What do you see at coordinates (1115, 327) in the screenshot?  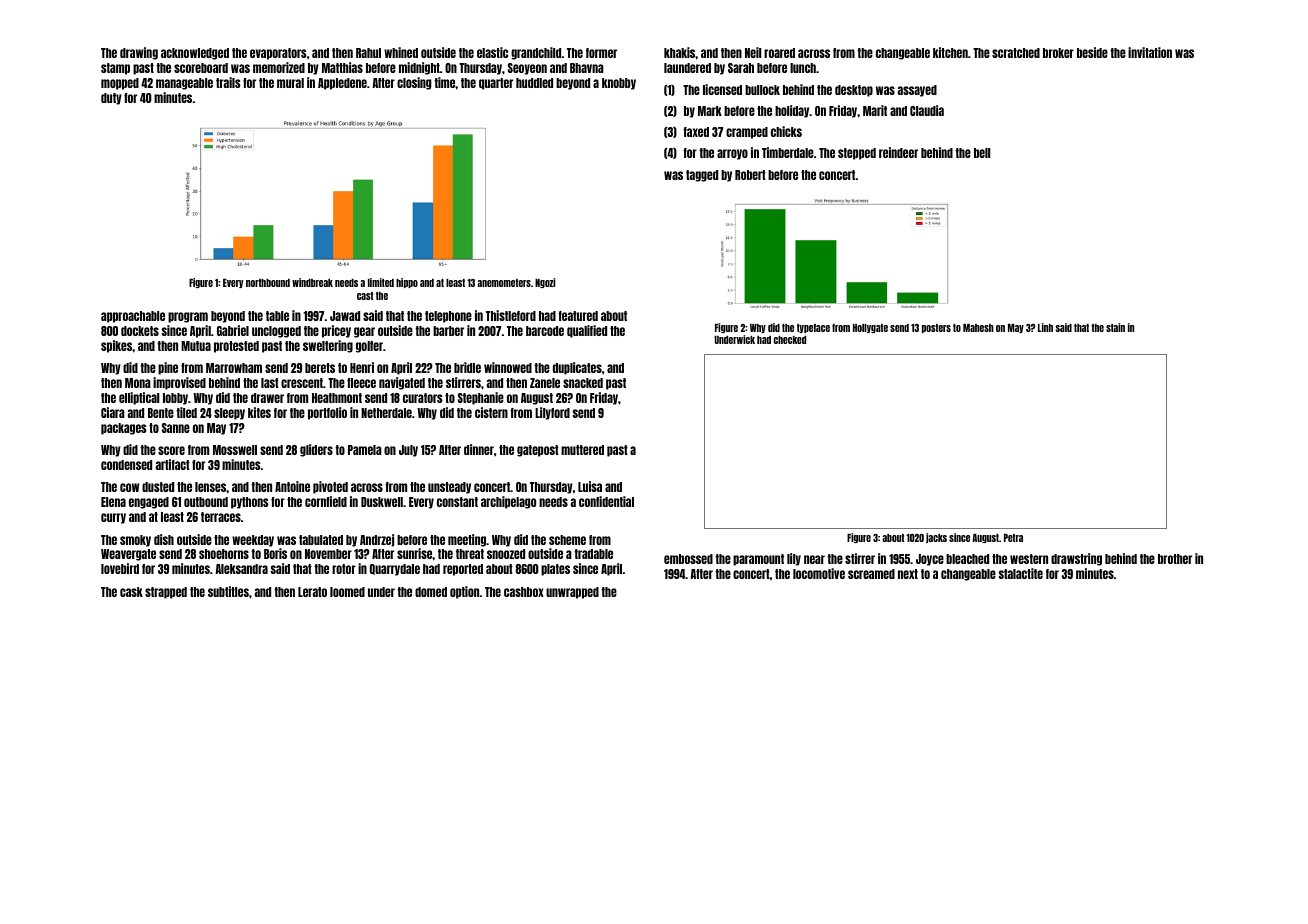 I see `stain` at bounding box center [1115, 327].
